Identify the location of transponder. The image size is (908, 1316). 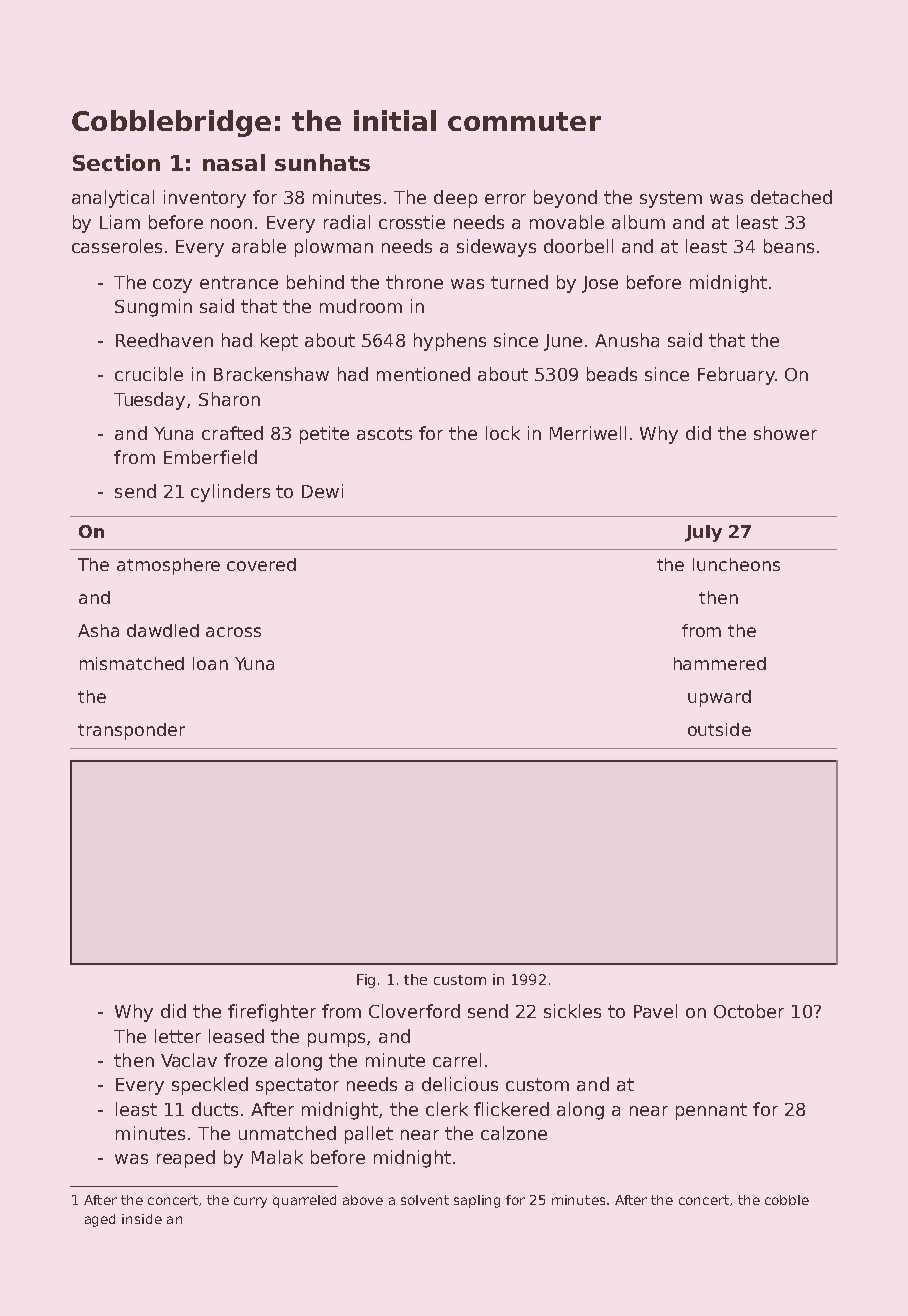
(131, 731).
